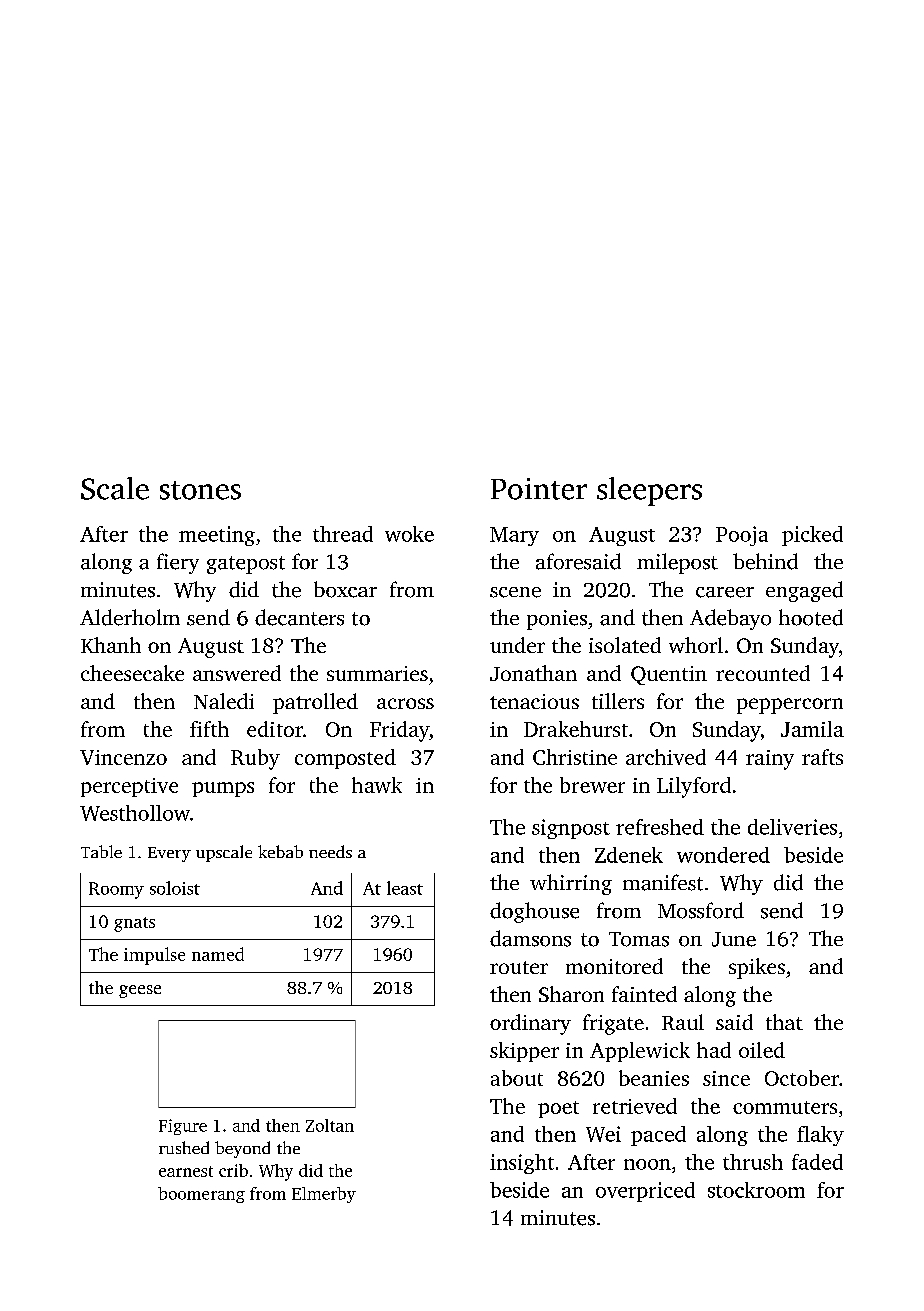  Describe the element at coordinates (629, 855) in the screenshot. I see `Zdenek` at that location.
